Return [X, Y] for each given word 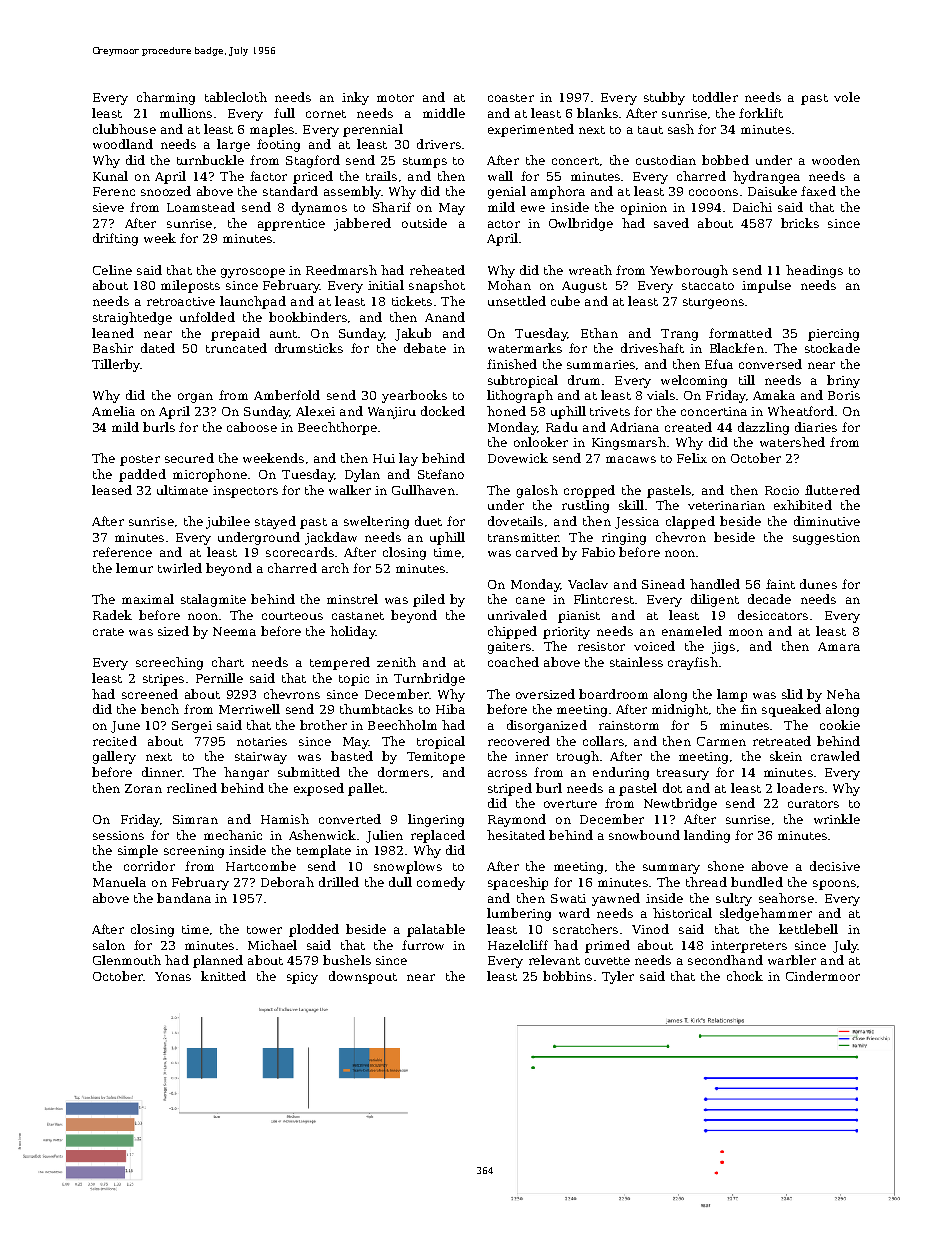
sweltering [376, 522]
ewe [533, 208]
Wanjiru [392, 413]
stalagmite [213, 600]
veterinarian [726, 505]
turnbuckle [210, 160]
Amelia [113, 411]
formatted [740, 333]
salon [109, 945]
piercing [833, 335]
